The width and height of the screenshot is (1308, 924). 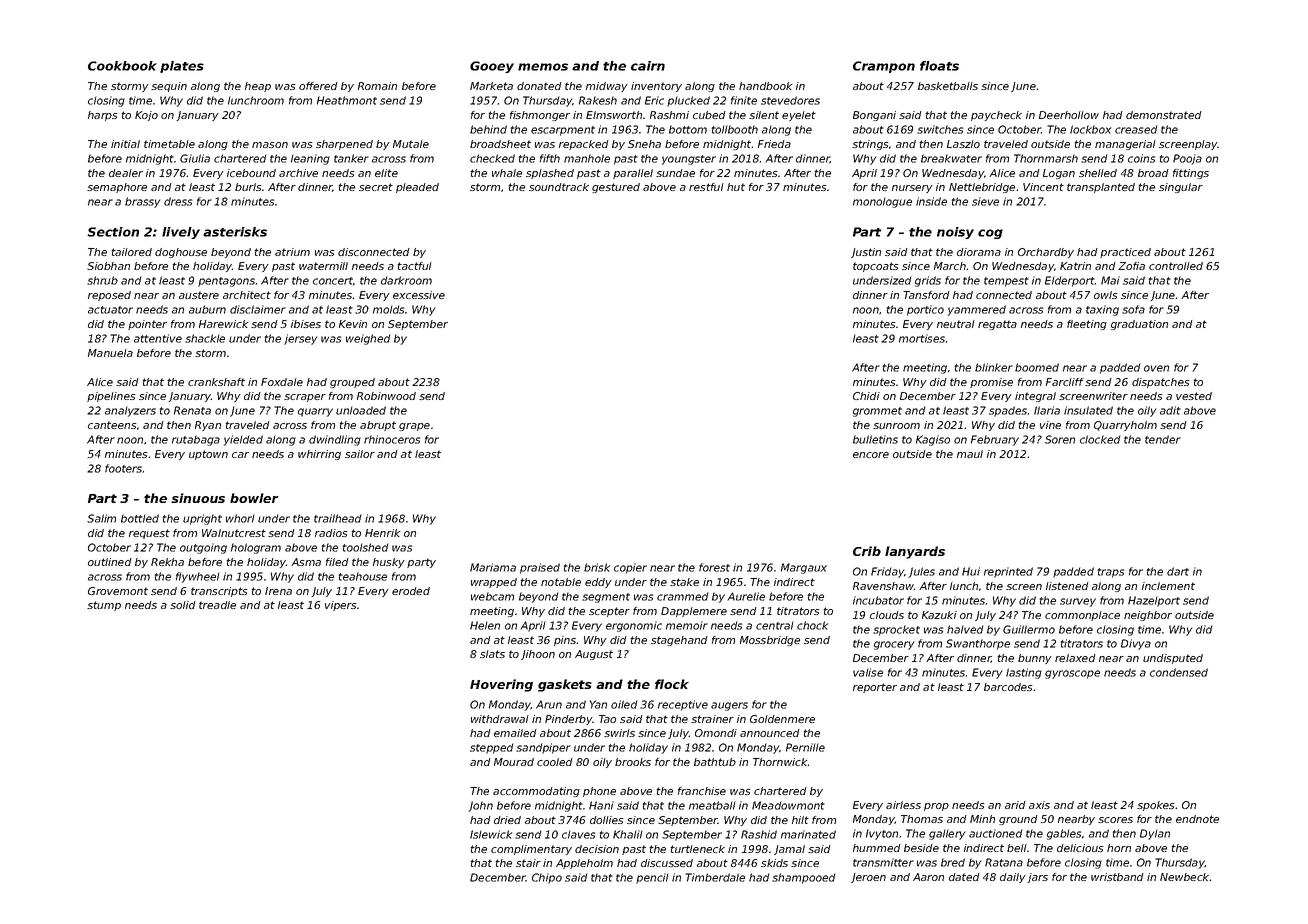 What do you see at coordinates (1024, 673) in the screenshot?
I see `lasting` at bounding box center [1024, 673].
